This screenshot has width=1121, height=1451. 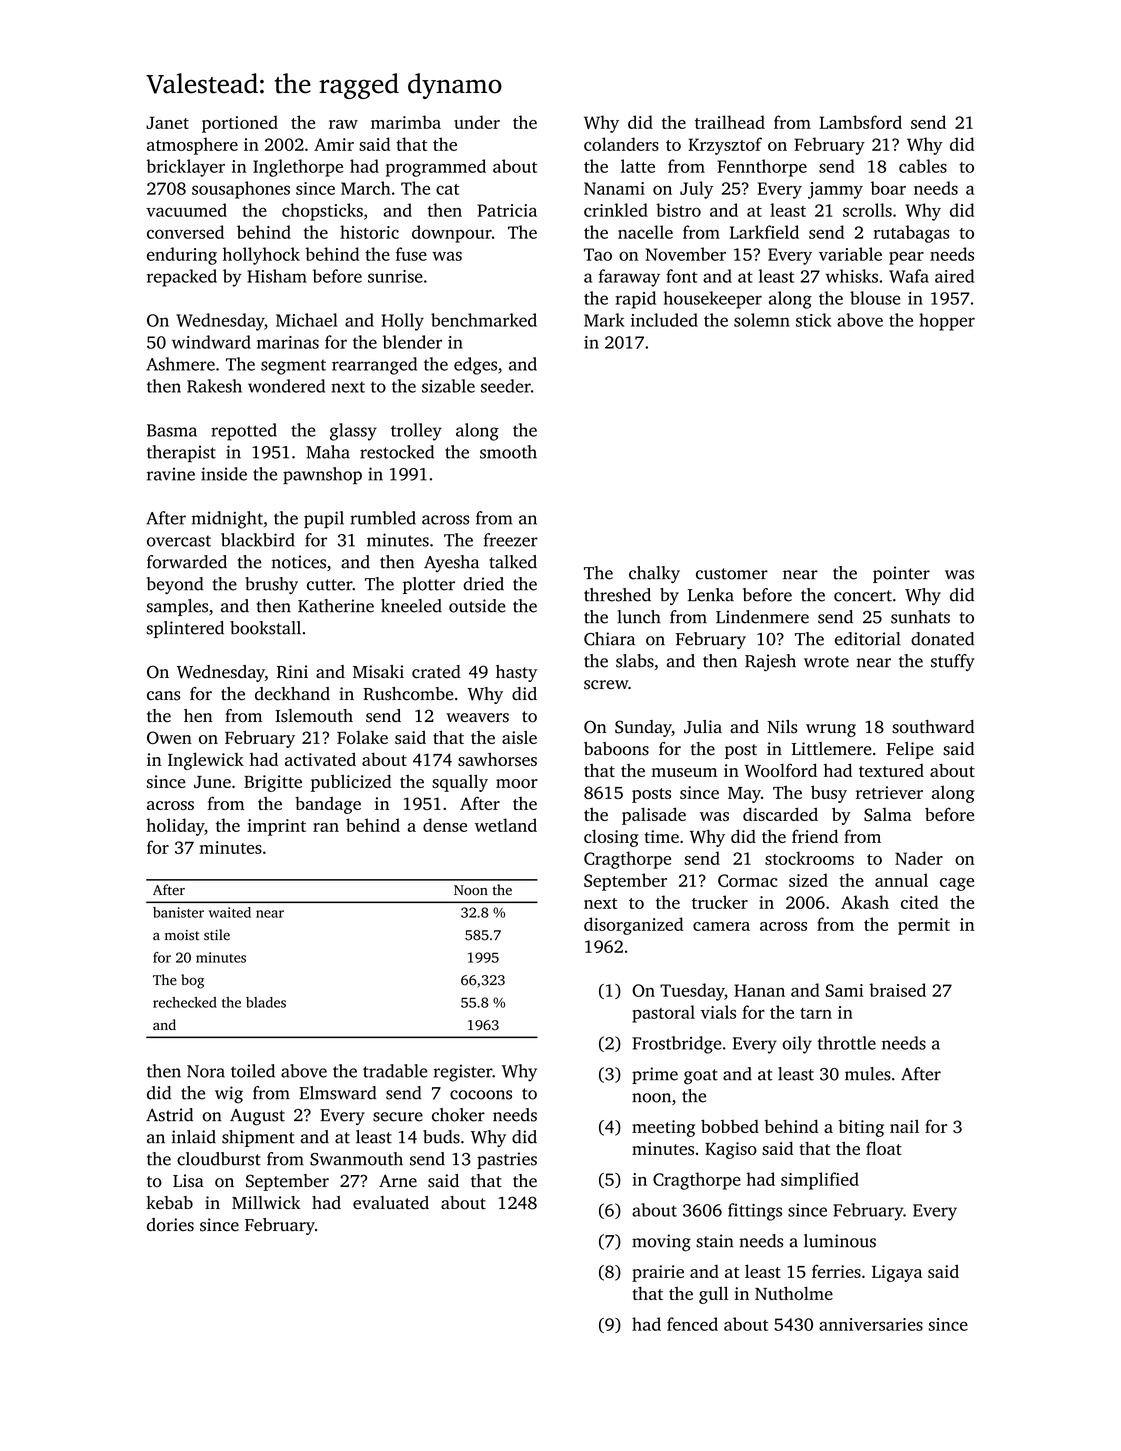 What do you see at coordinates (477, 122) in the screenshot?
I see `under` at bounding box center [477, 122].
